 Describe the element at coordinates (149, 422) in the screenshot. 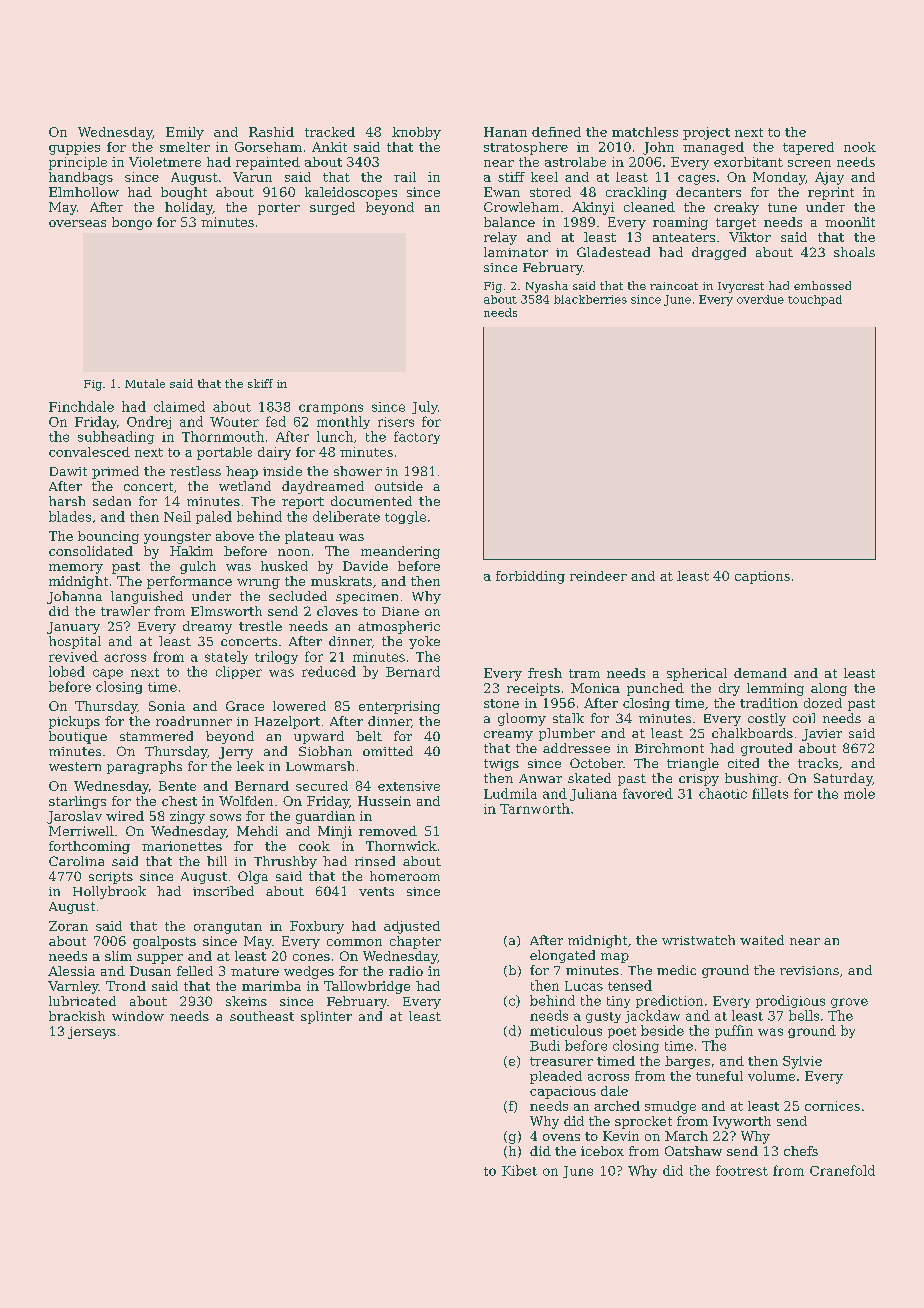

I see `Ondrej` at that location.
